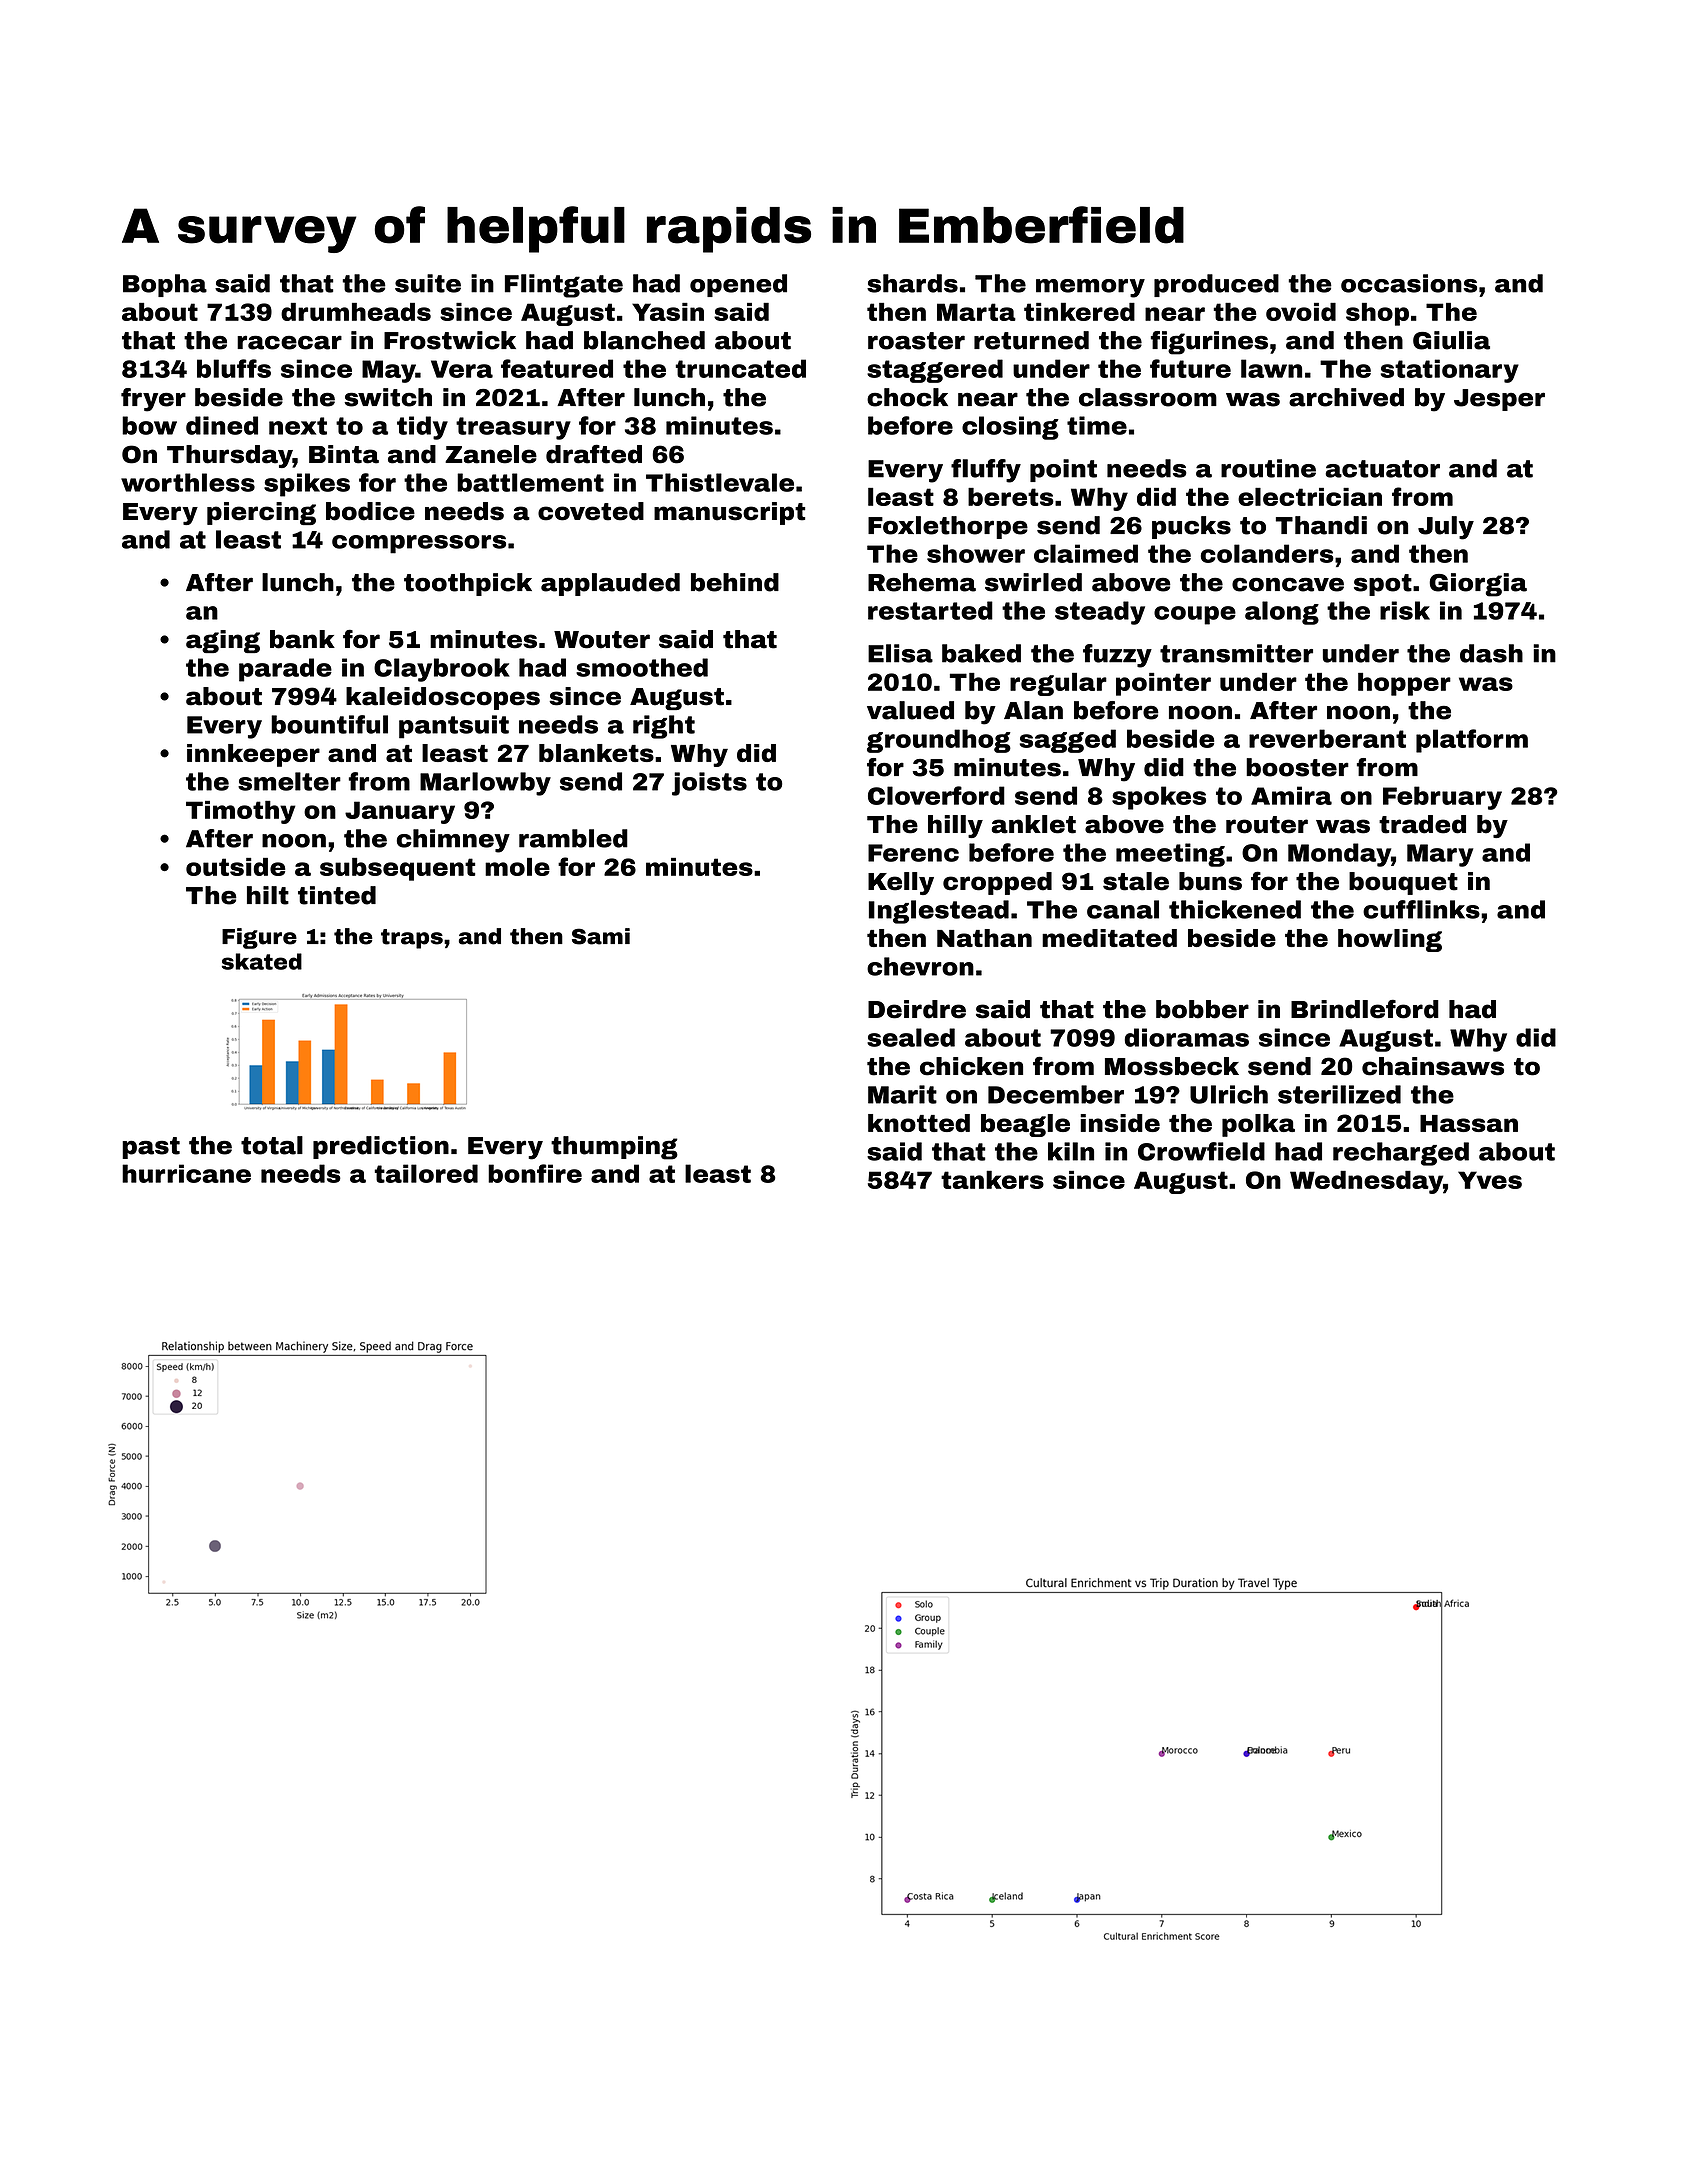 This screenshot has width=1683, height=2178. Describe the element at coordinates (971, 1066) in the screenshot. I see `chicken` at that location.
